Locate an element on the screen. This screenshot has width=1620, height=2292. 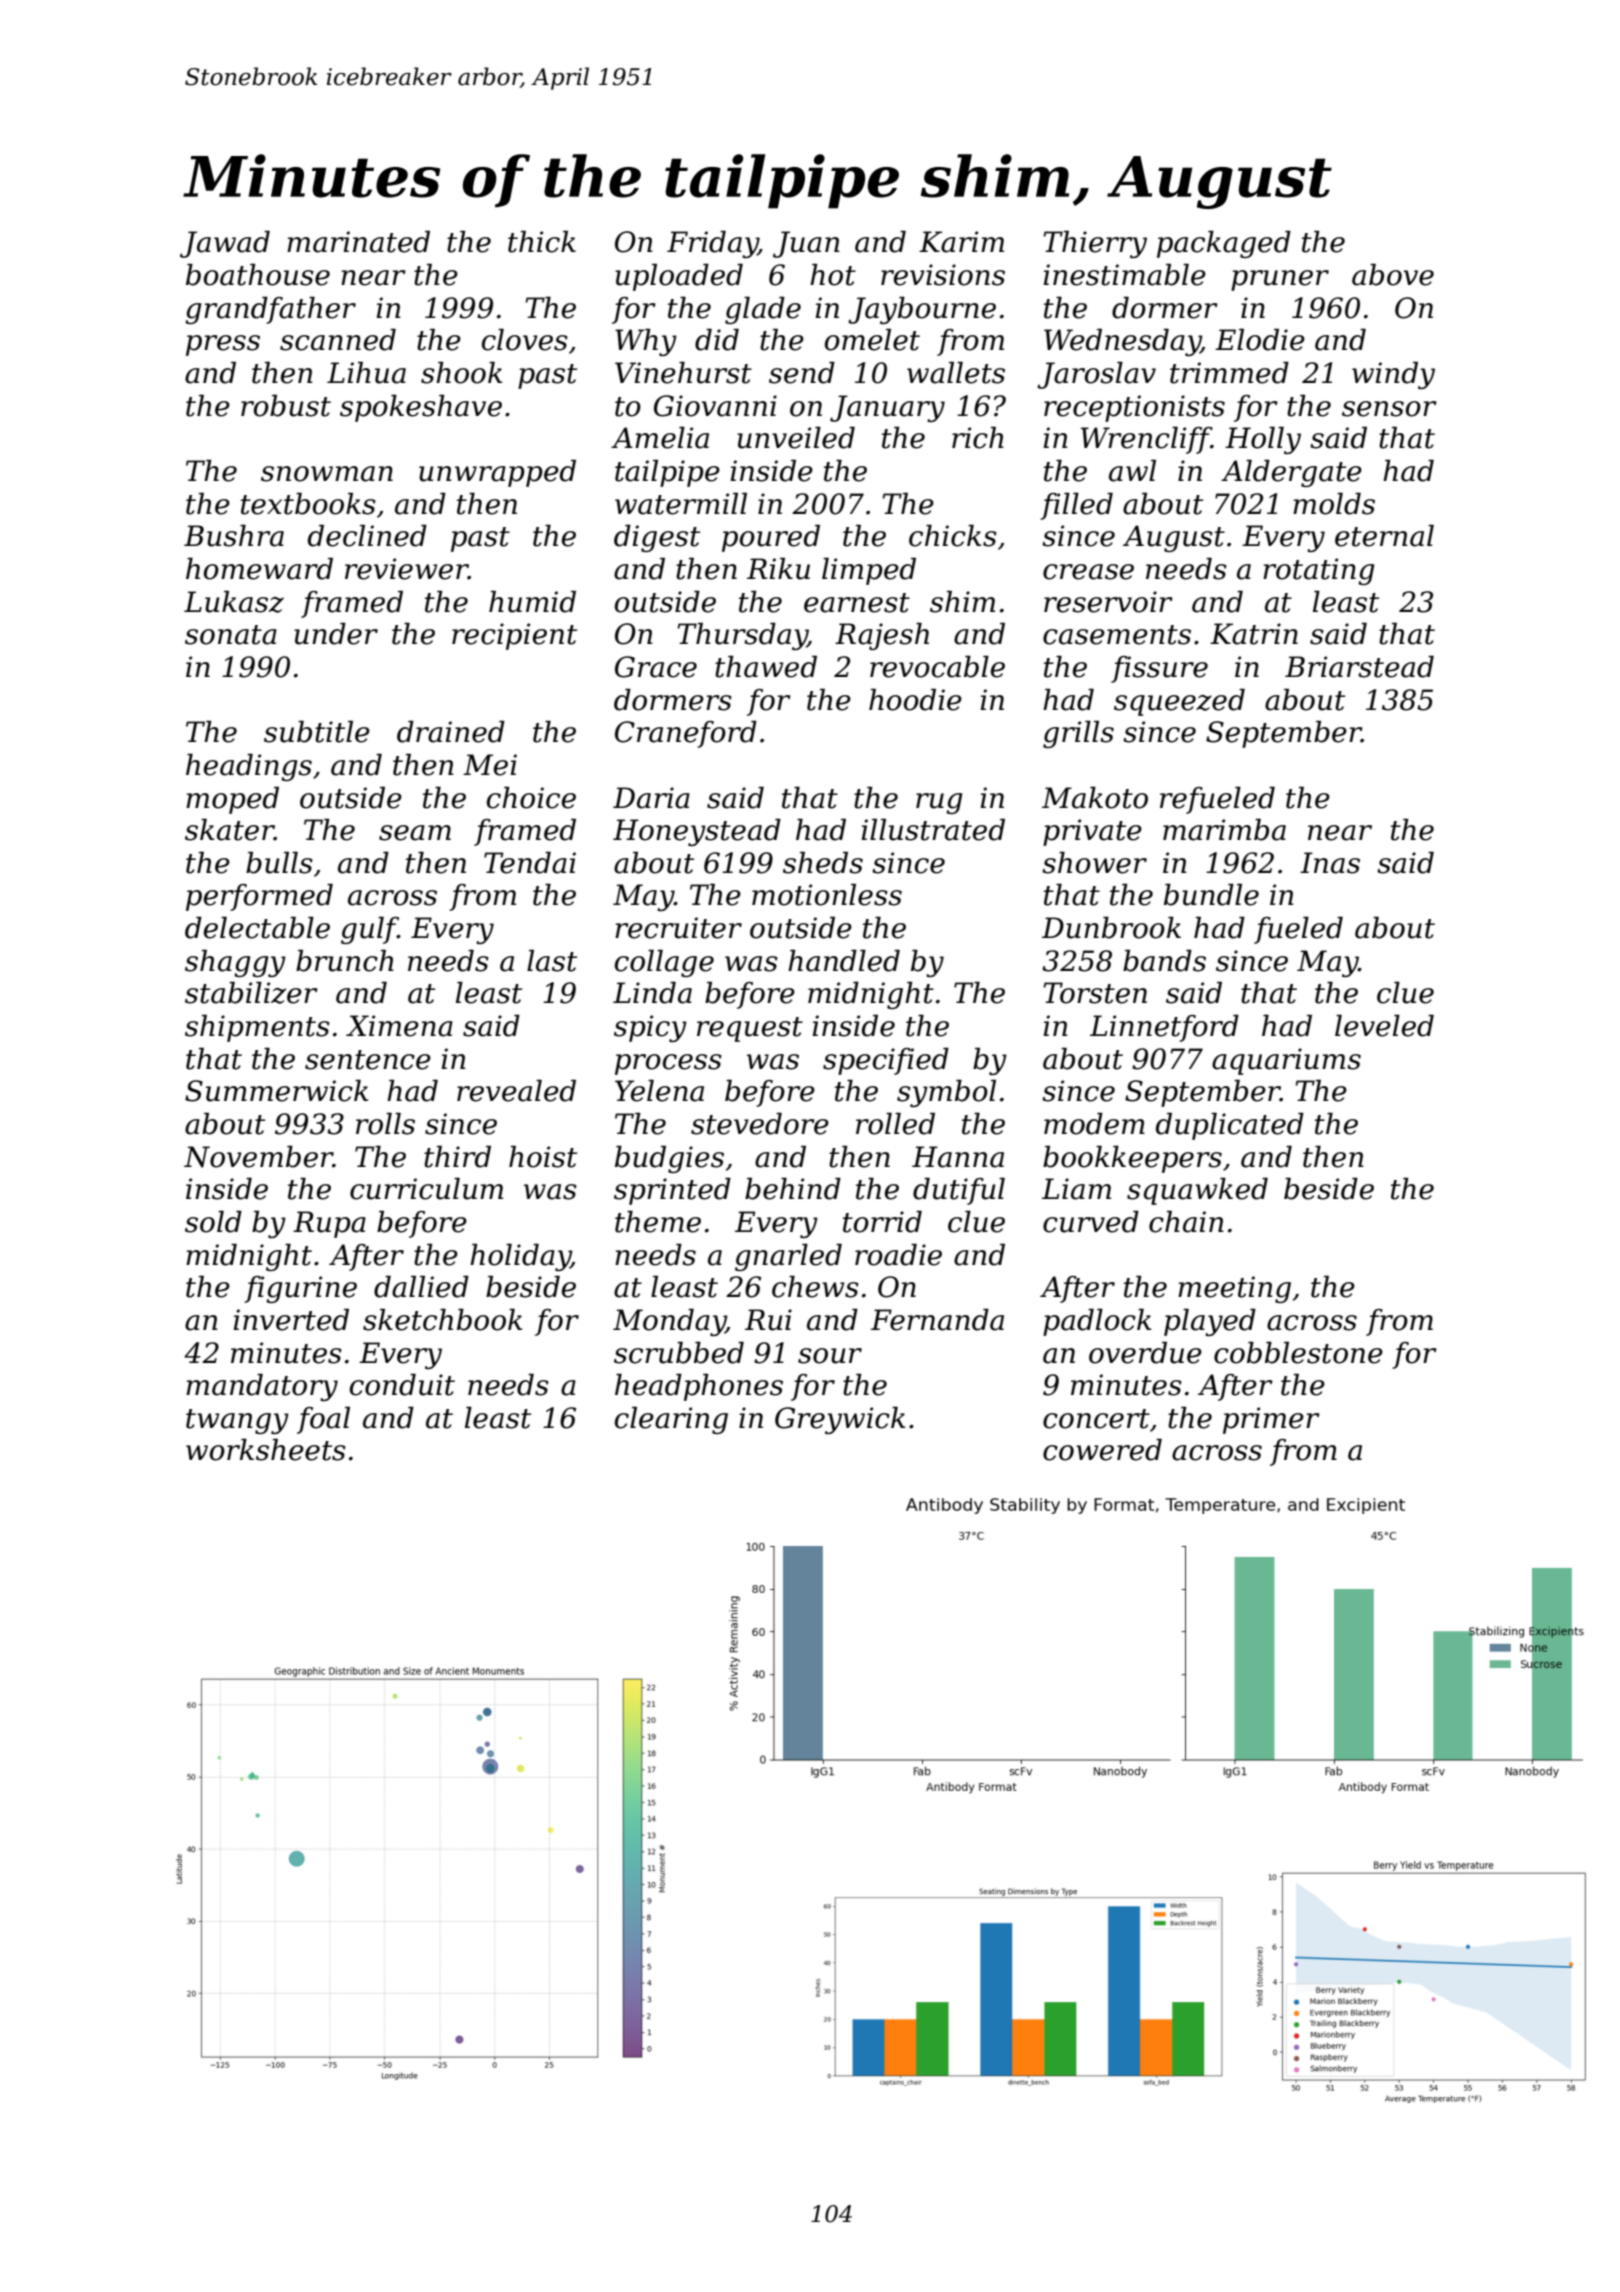
Inas is located at coordinates (1330, 863).
